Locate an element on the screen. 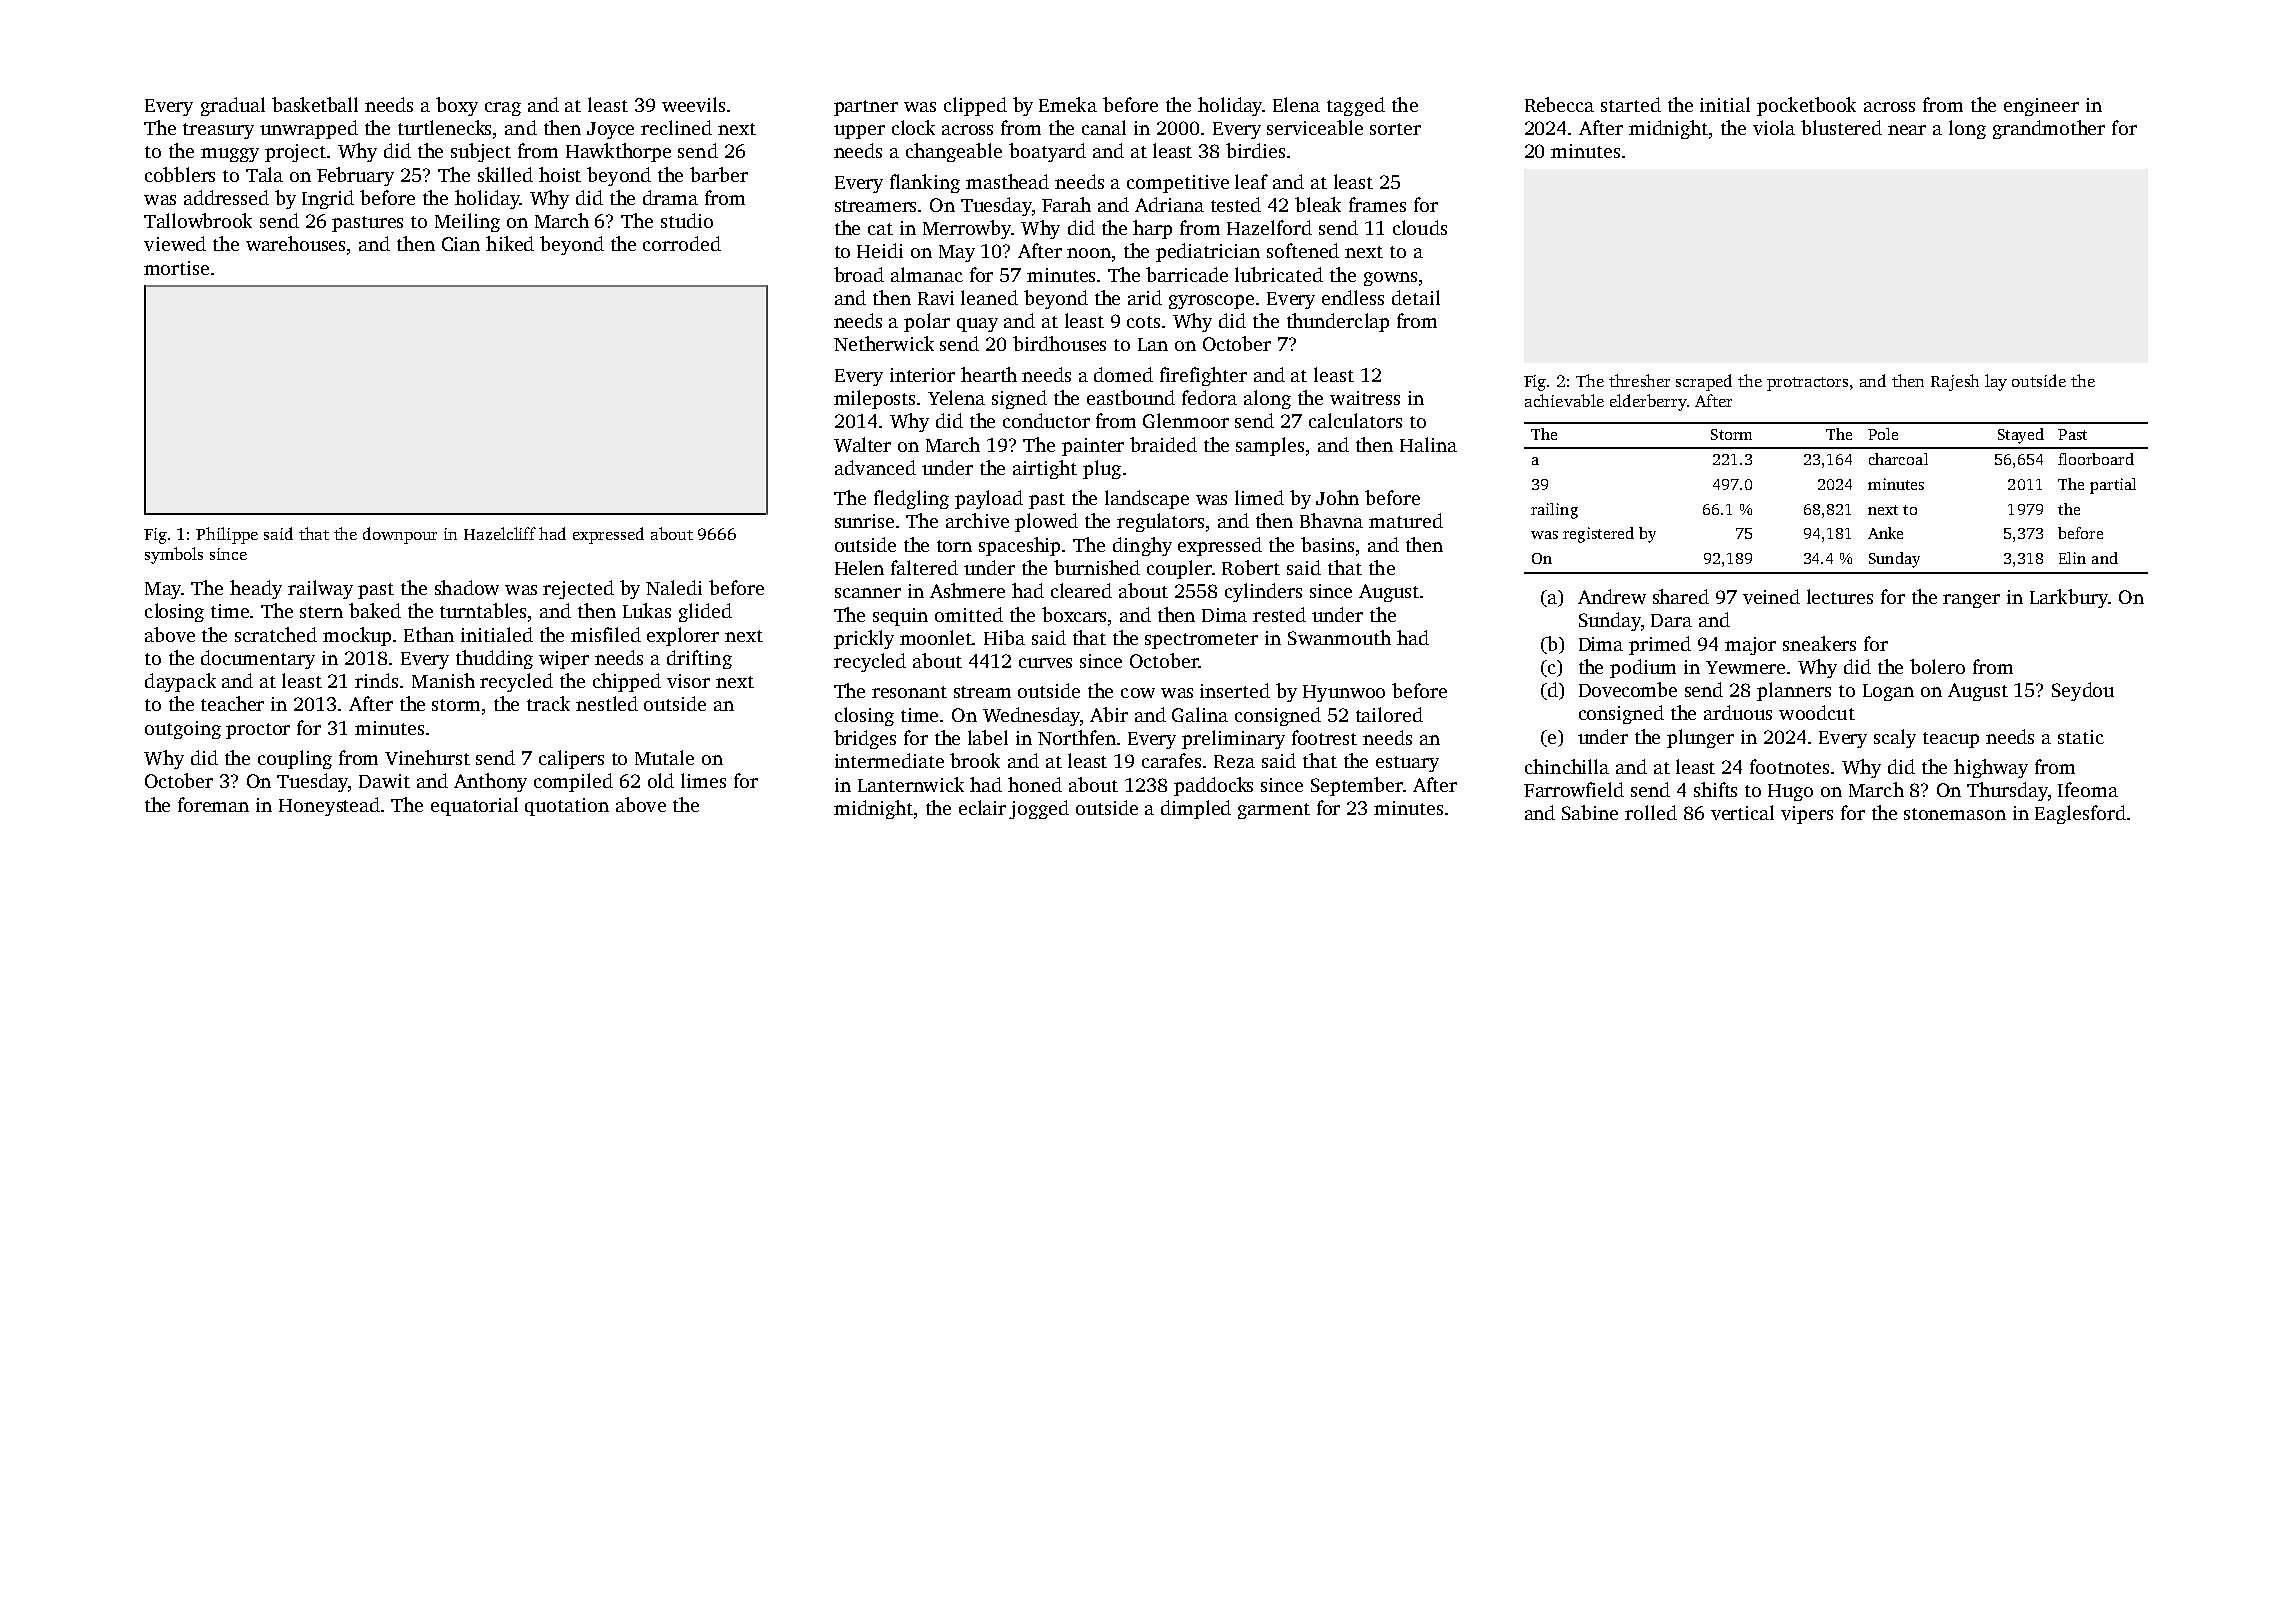 The width and height of the screenshot is (2292, 1620). Adriana is located at coordinates (1169, 204).
